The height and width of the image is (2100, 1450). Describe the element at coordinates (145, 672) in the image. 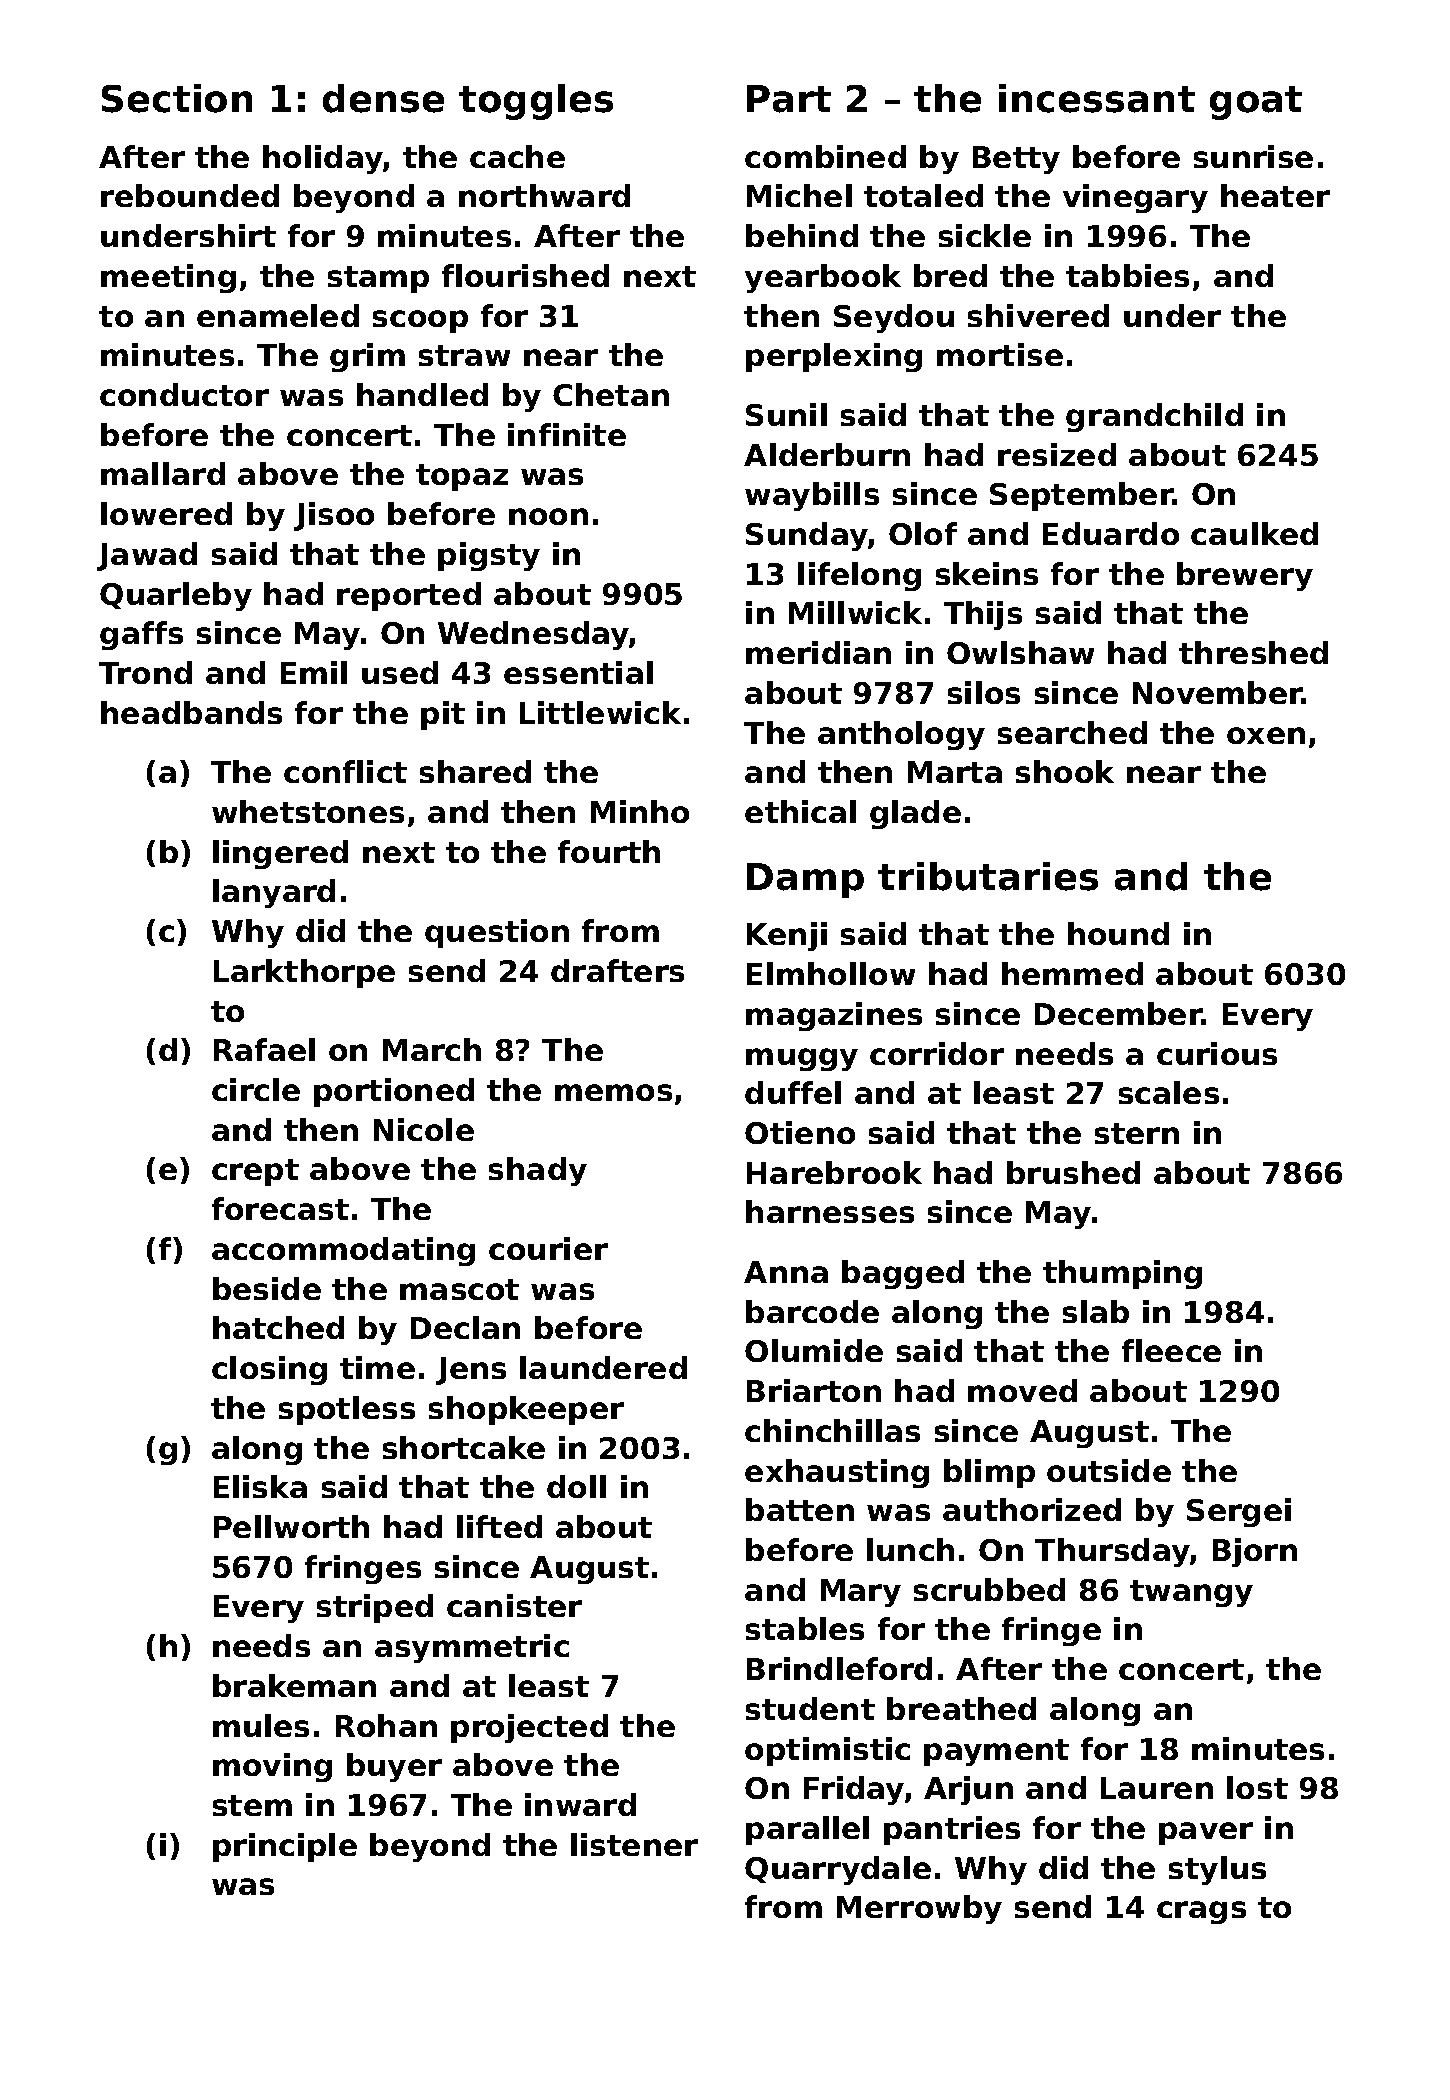

I see `Trond` at that location.
